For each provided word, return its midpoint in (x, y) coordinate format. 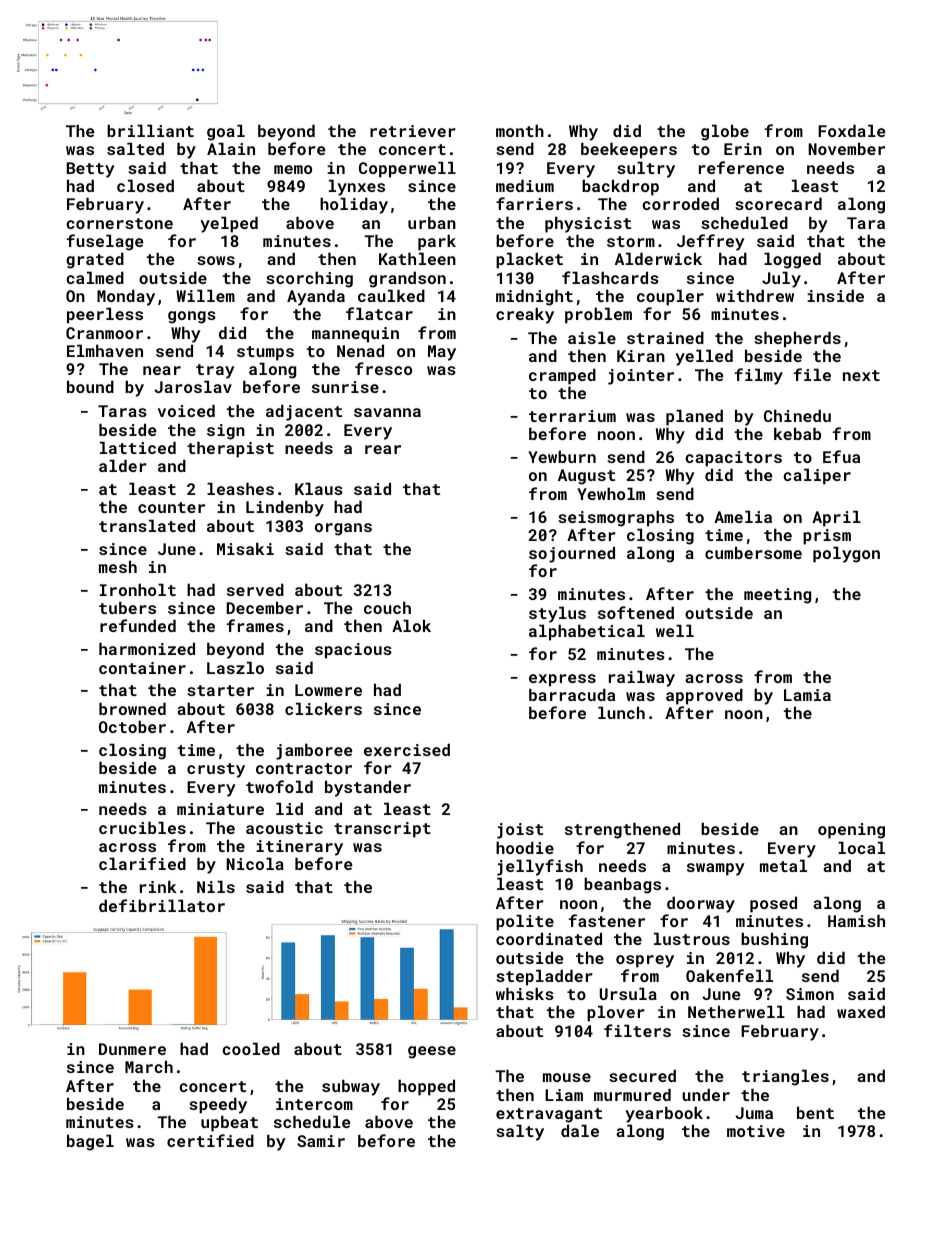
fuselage (105, 242)
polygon (846, 554)
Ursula (628, 993)
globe (725, 132)
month (520, 130)
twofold (279, 786)
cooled (251, 1048)
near (162, 370)
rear (383, 449)
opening (851, 831)
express (562, 680)
